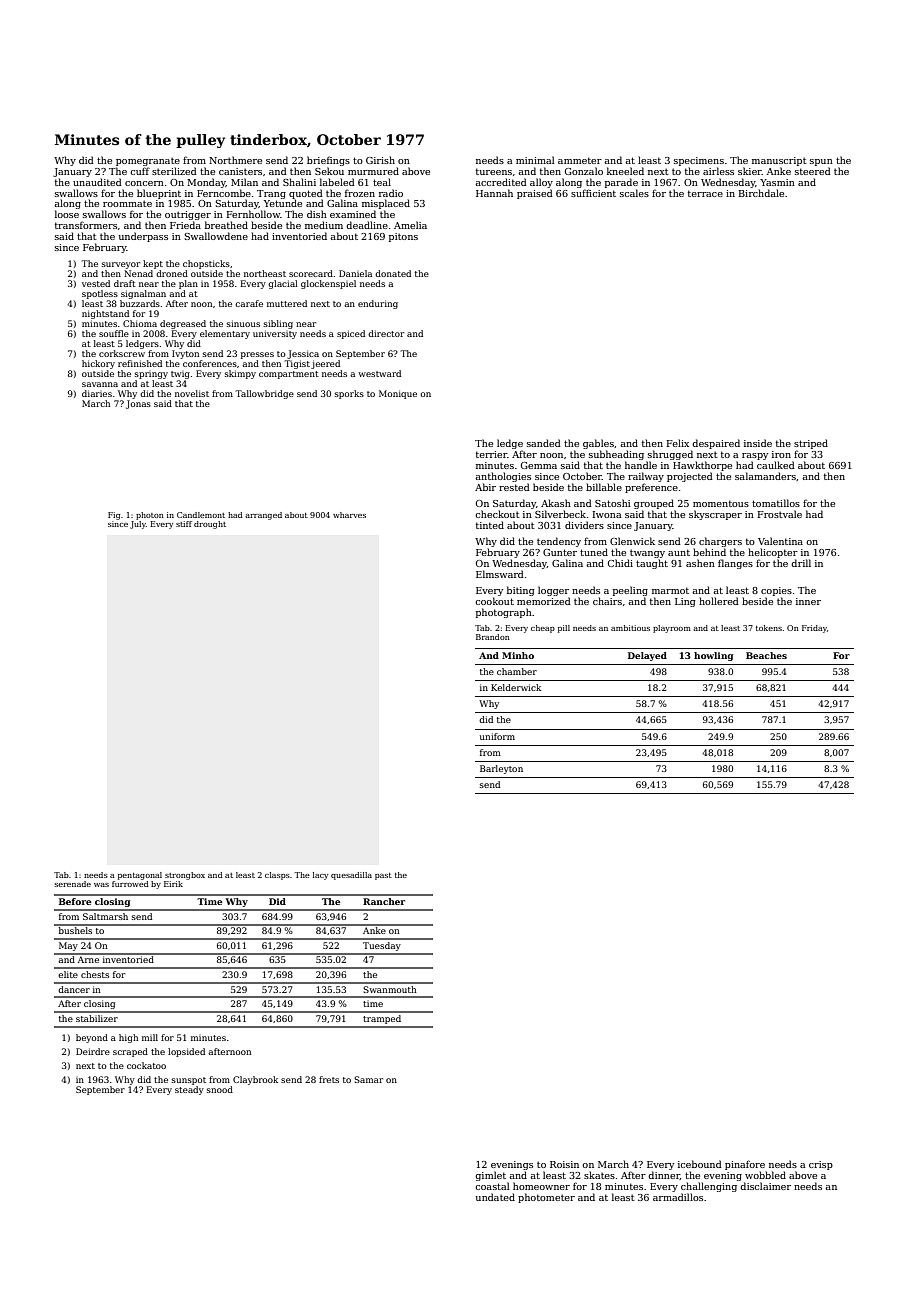  What do you see at coordinates (386, 333) in the page?
I see `director` at bounding box center [386, 333].
